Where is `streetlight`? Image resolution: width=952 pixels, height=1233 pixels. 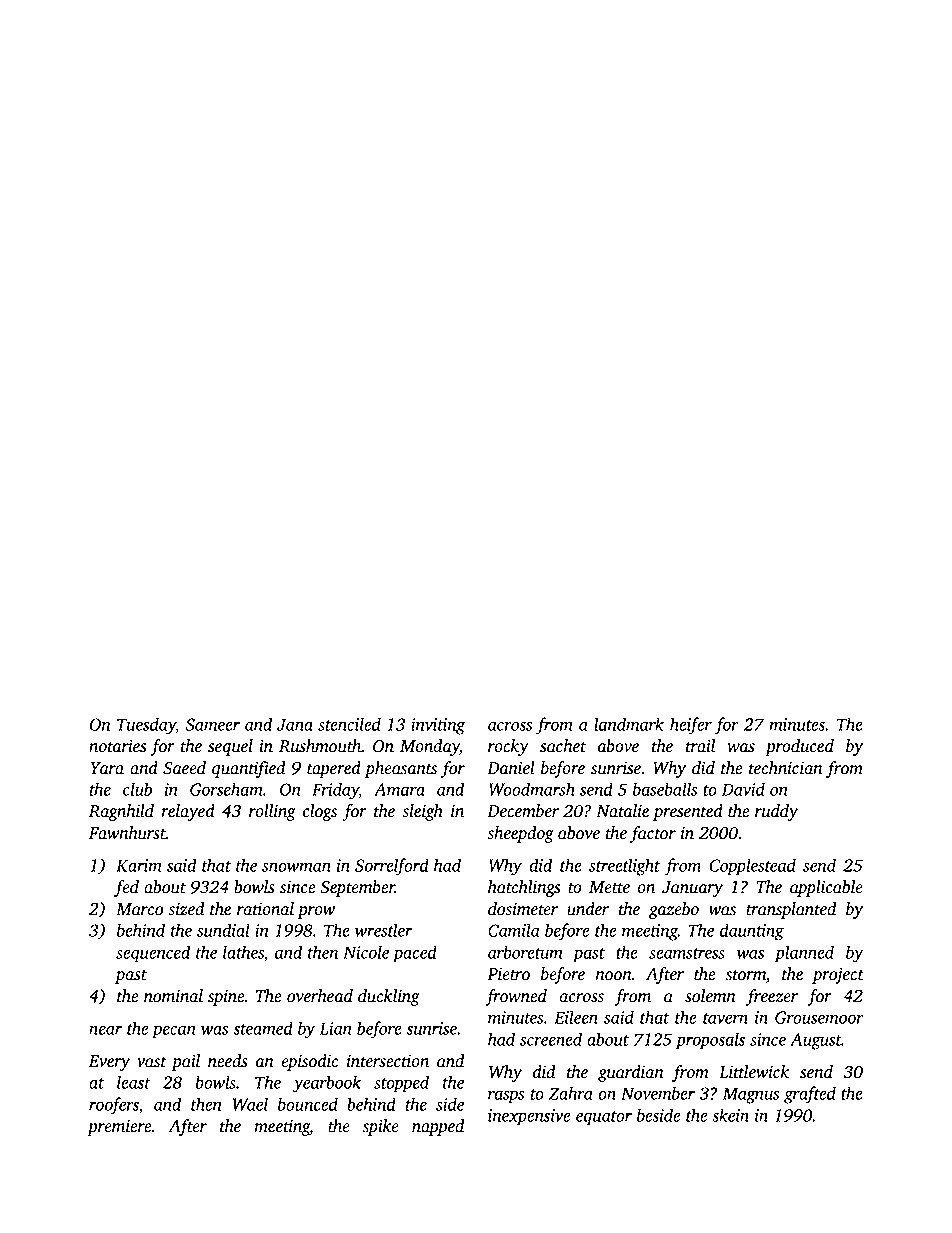 streetlight is located at coordinates (624, 867).
